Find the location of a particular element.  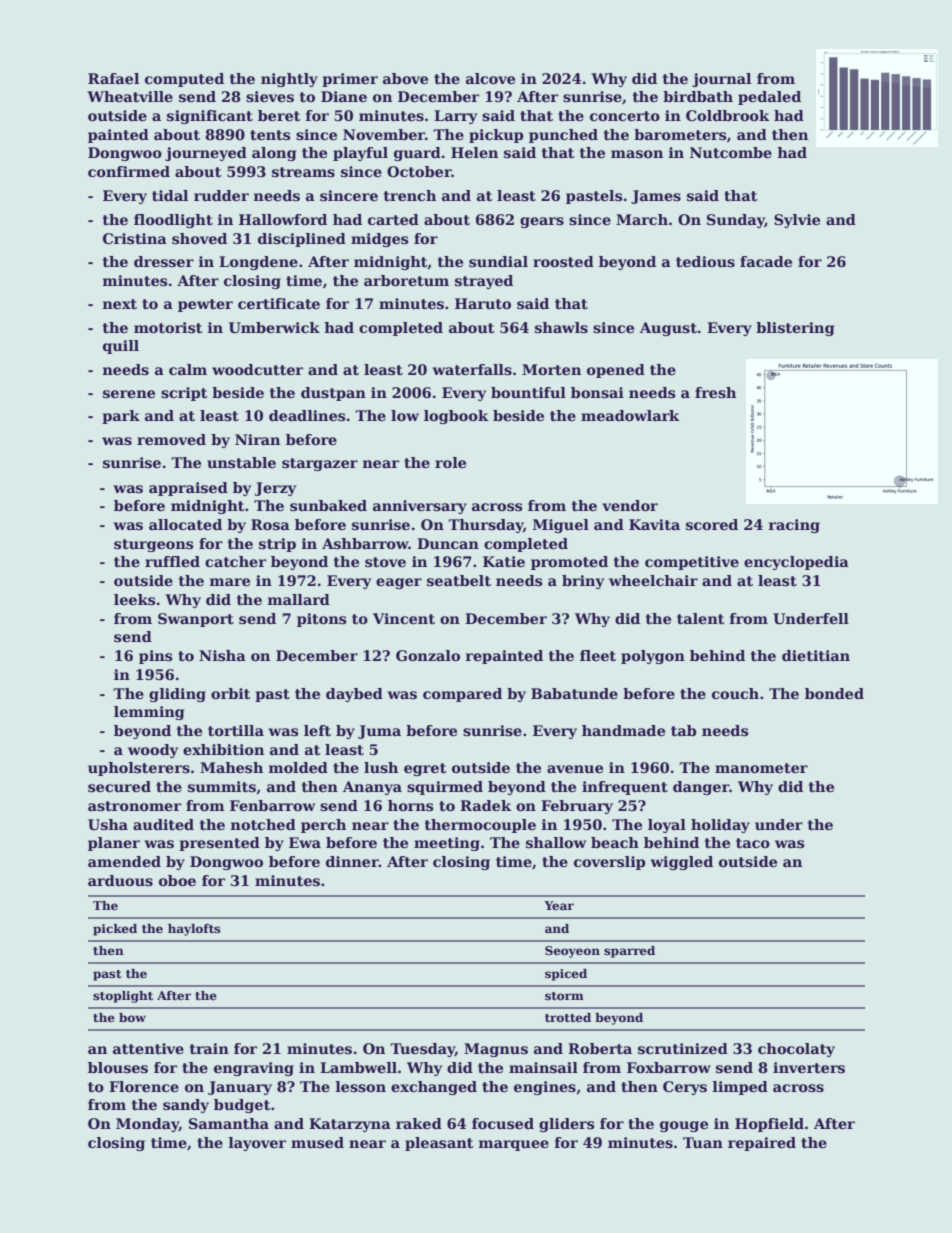

avenue is located at coordinates (575, 769).
